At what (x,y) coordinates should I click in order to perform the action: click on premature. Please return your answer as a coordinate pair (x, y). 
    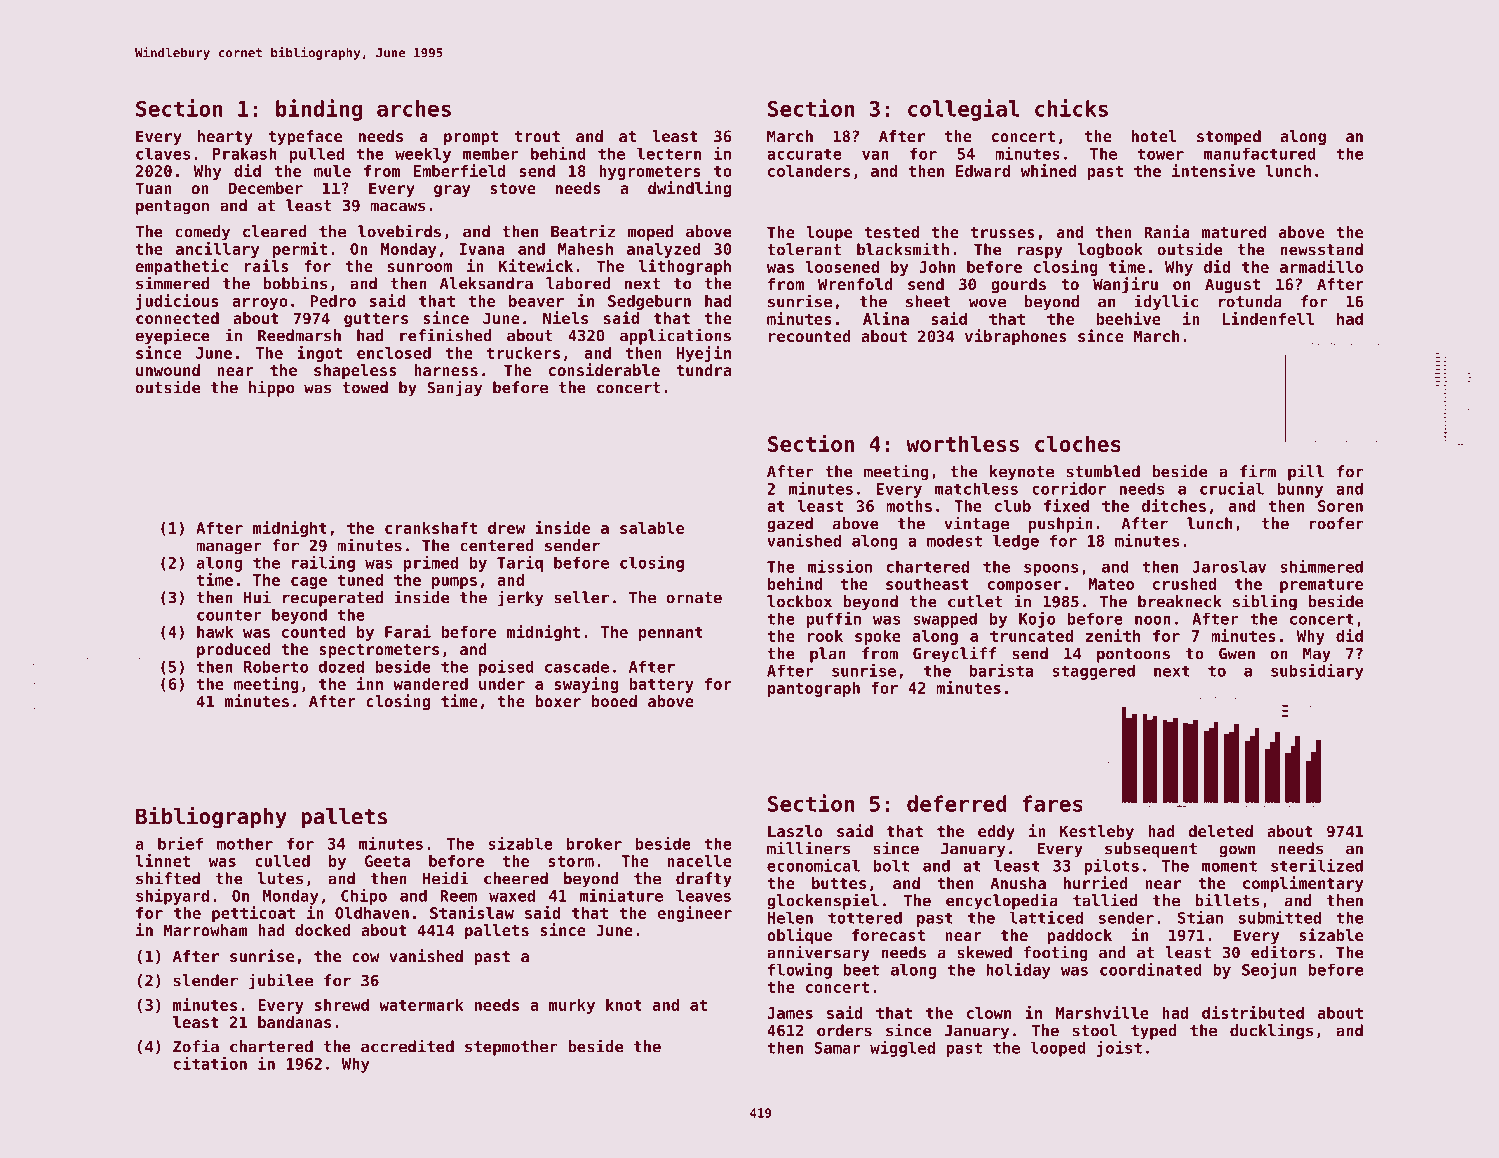
    Looking at the image, I should click on (1321, 586).
